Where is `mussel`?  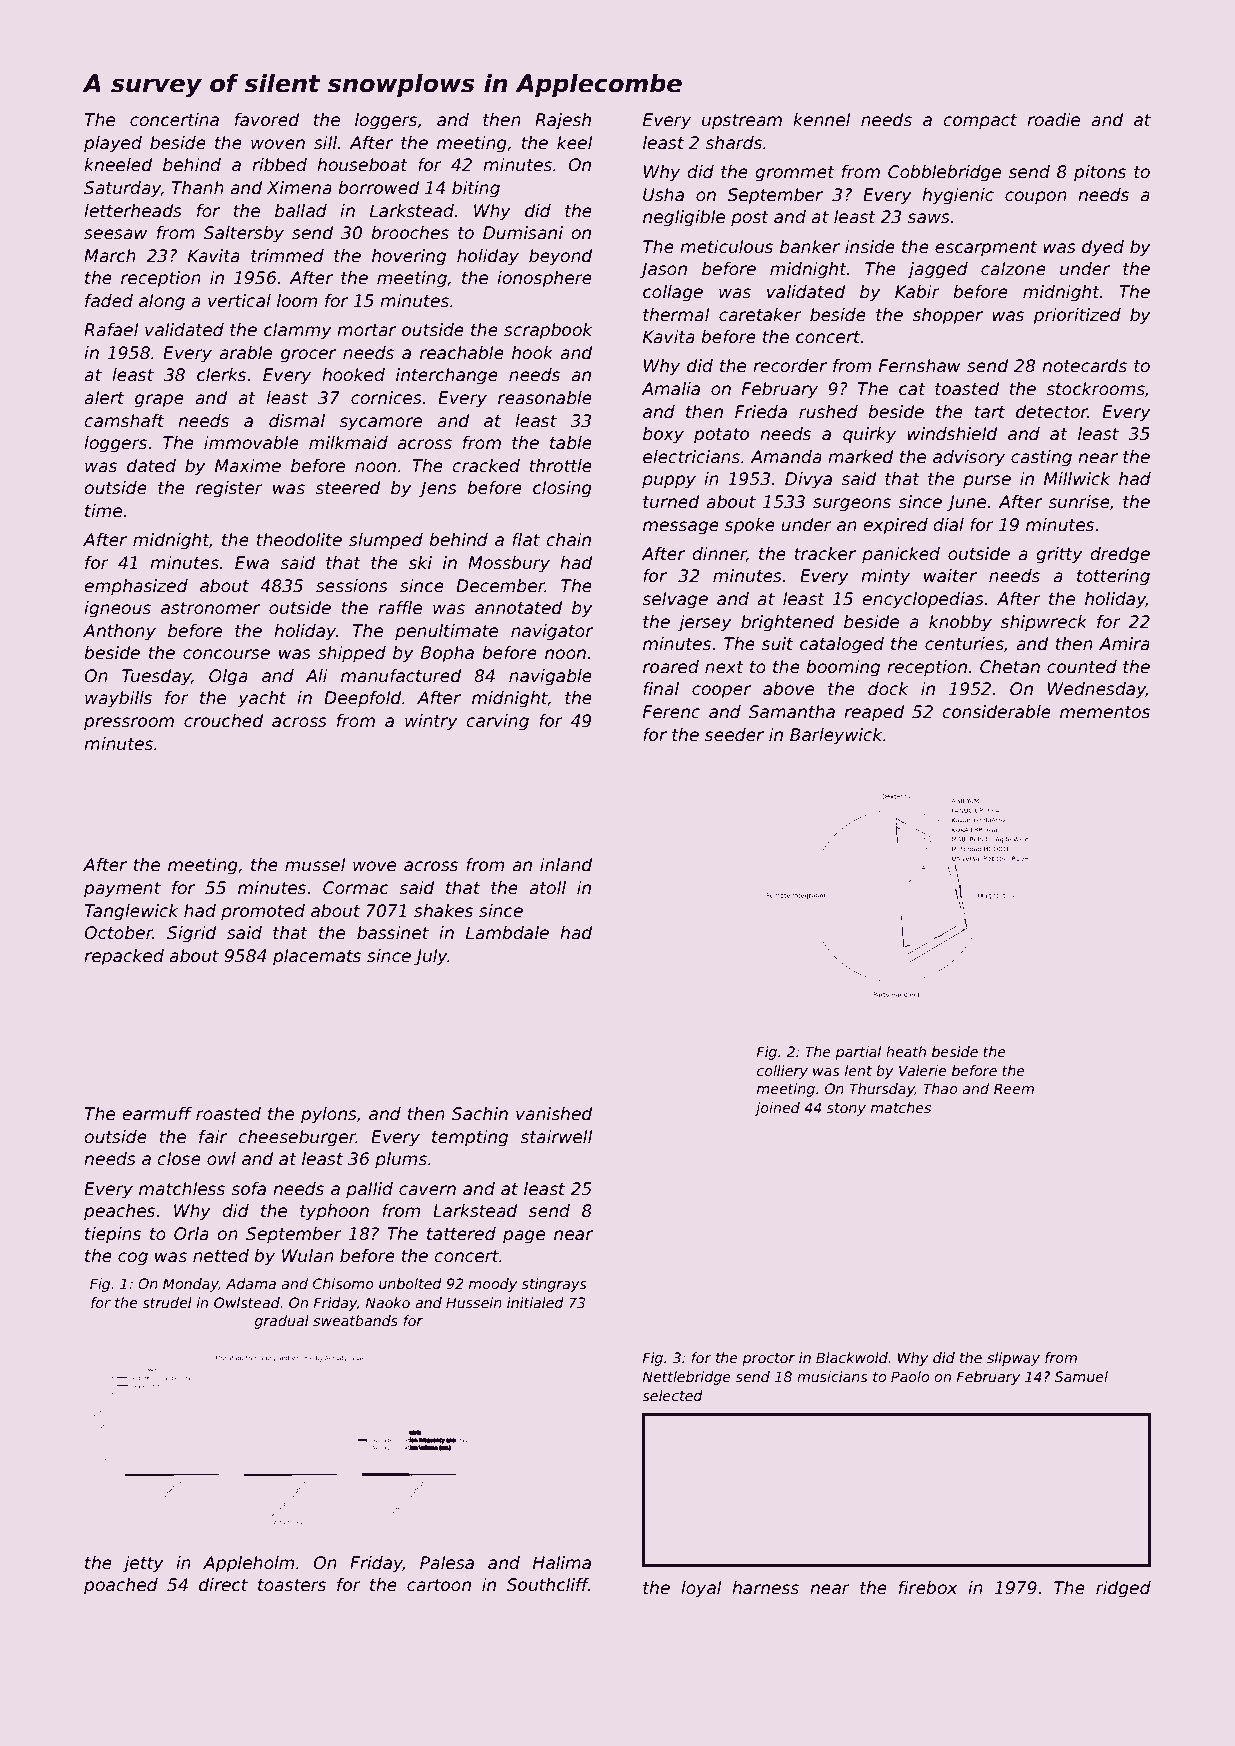
mussel is located at coordinates (315, 865).
